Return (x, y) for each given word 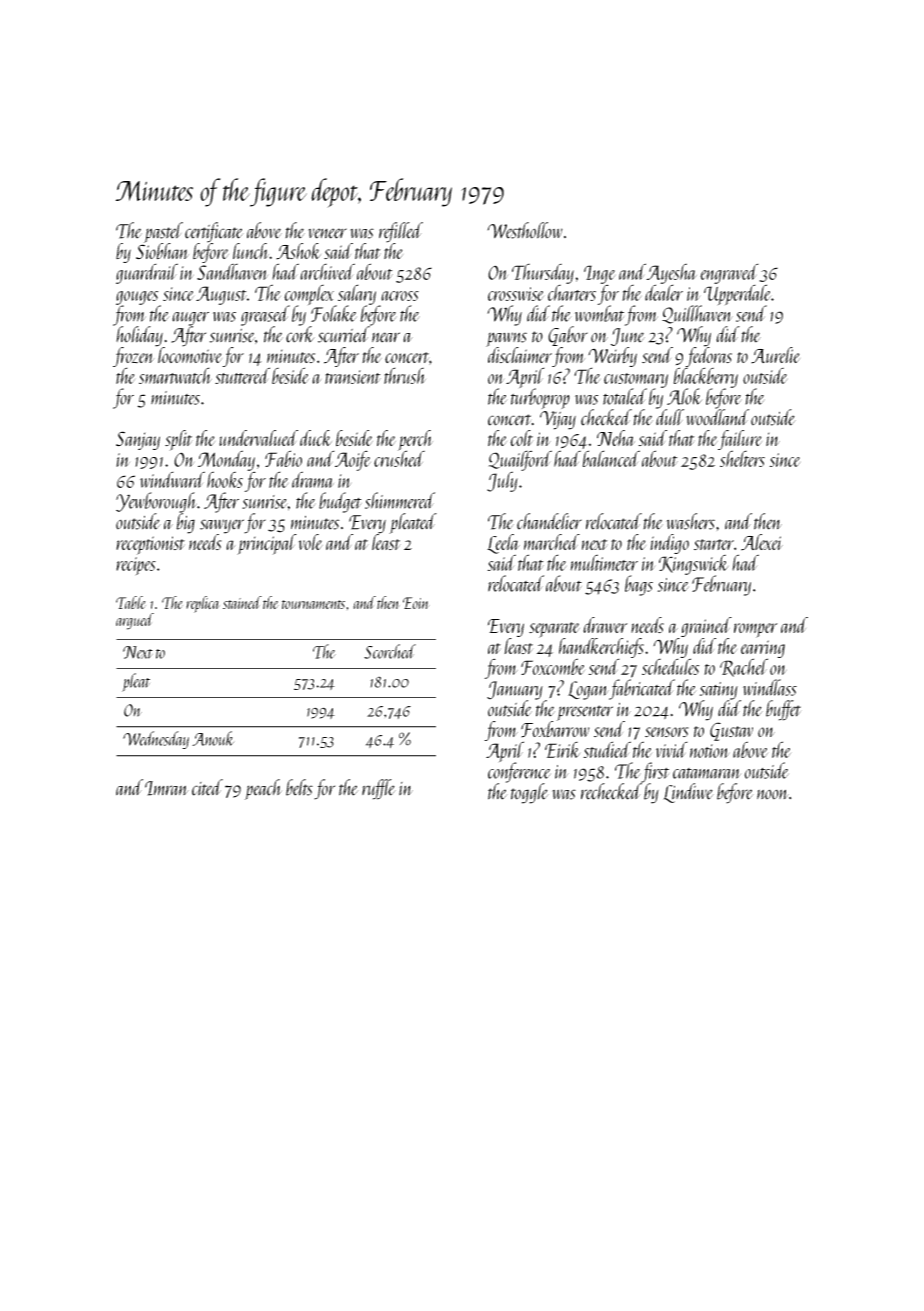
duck (316, 438)
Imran (167, 788)
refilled (401, 232)
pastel (163, 232)
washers (690, 521)
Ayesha (672, 273)
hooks (225, 479)
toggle (530, 793)
